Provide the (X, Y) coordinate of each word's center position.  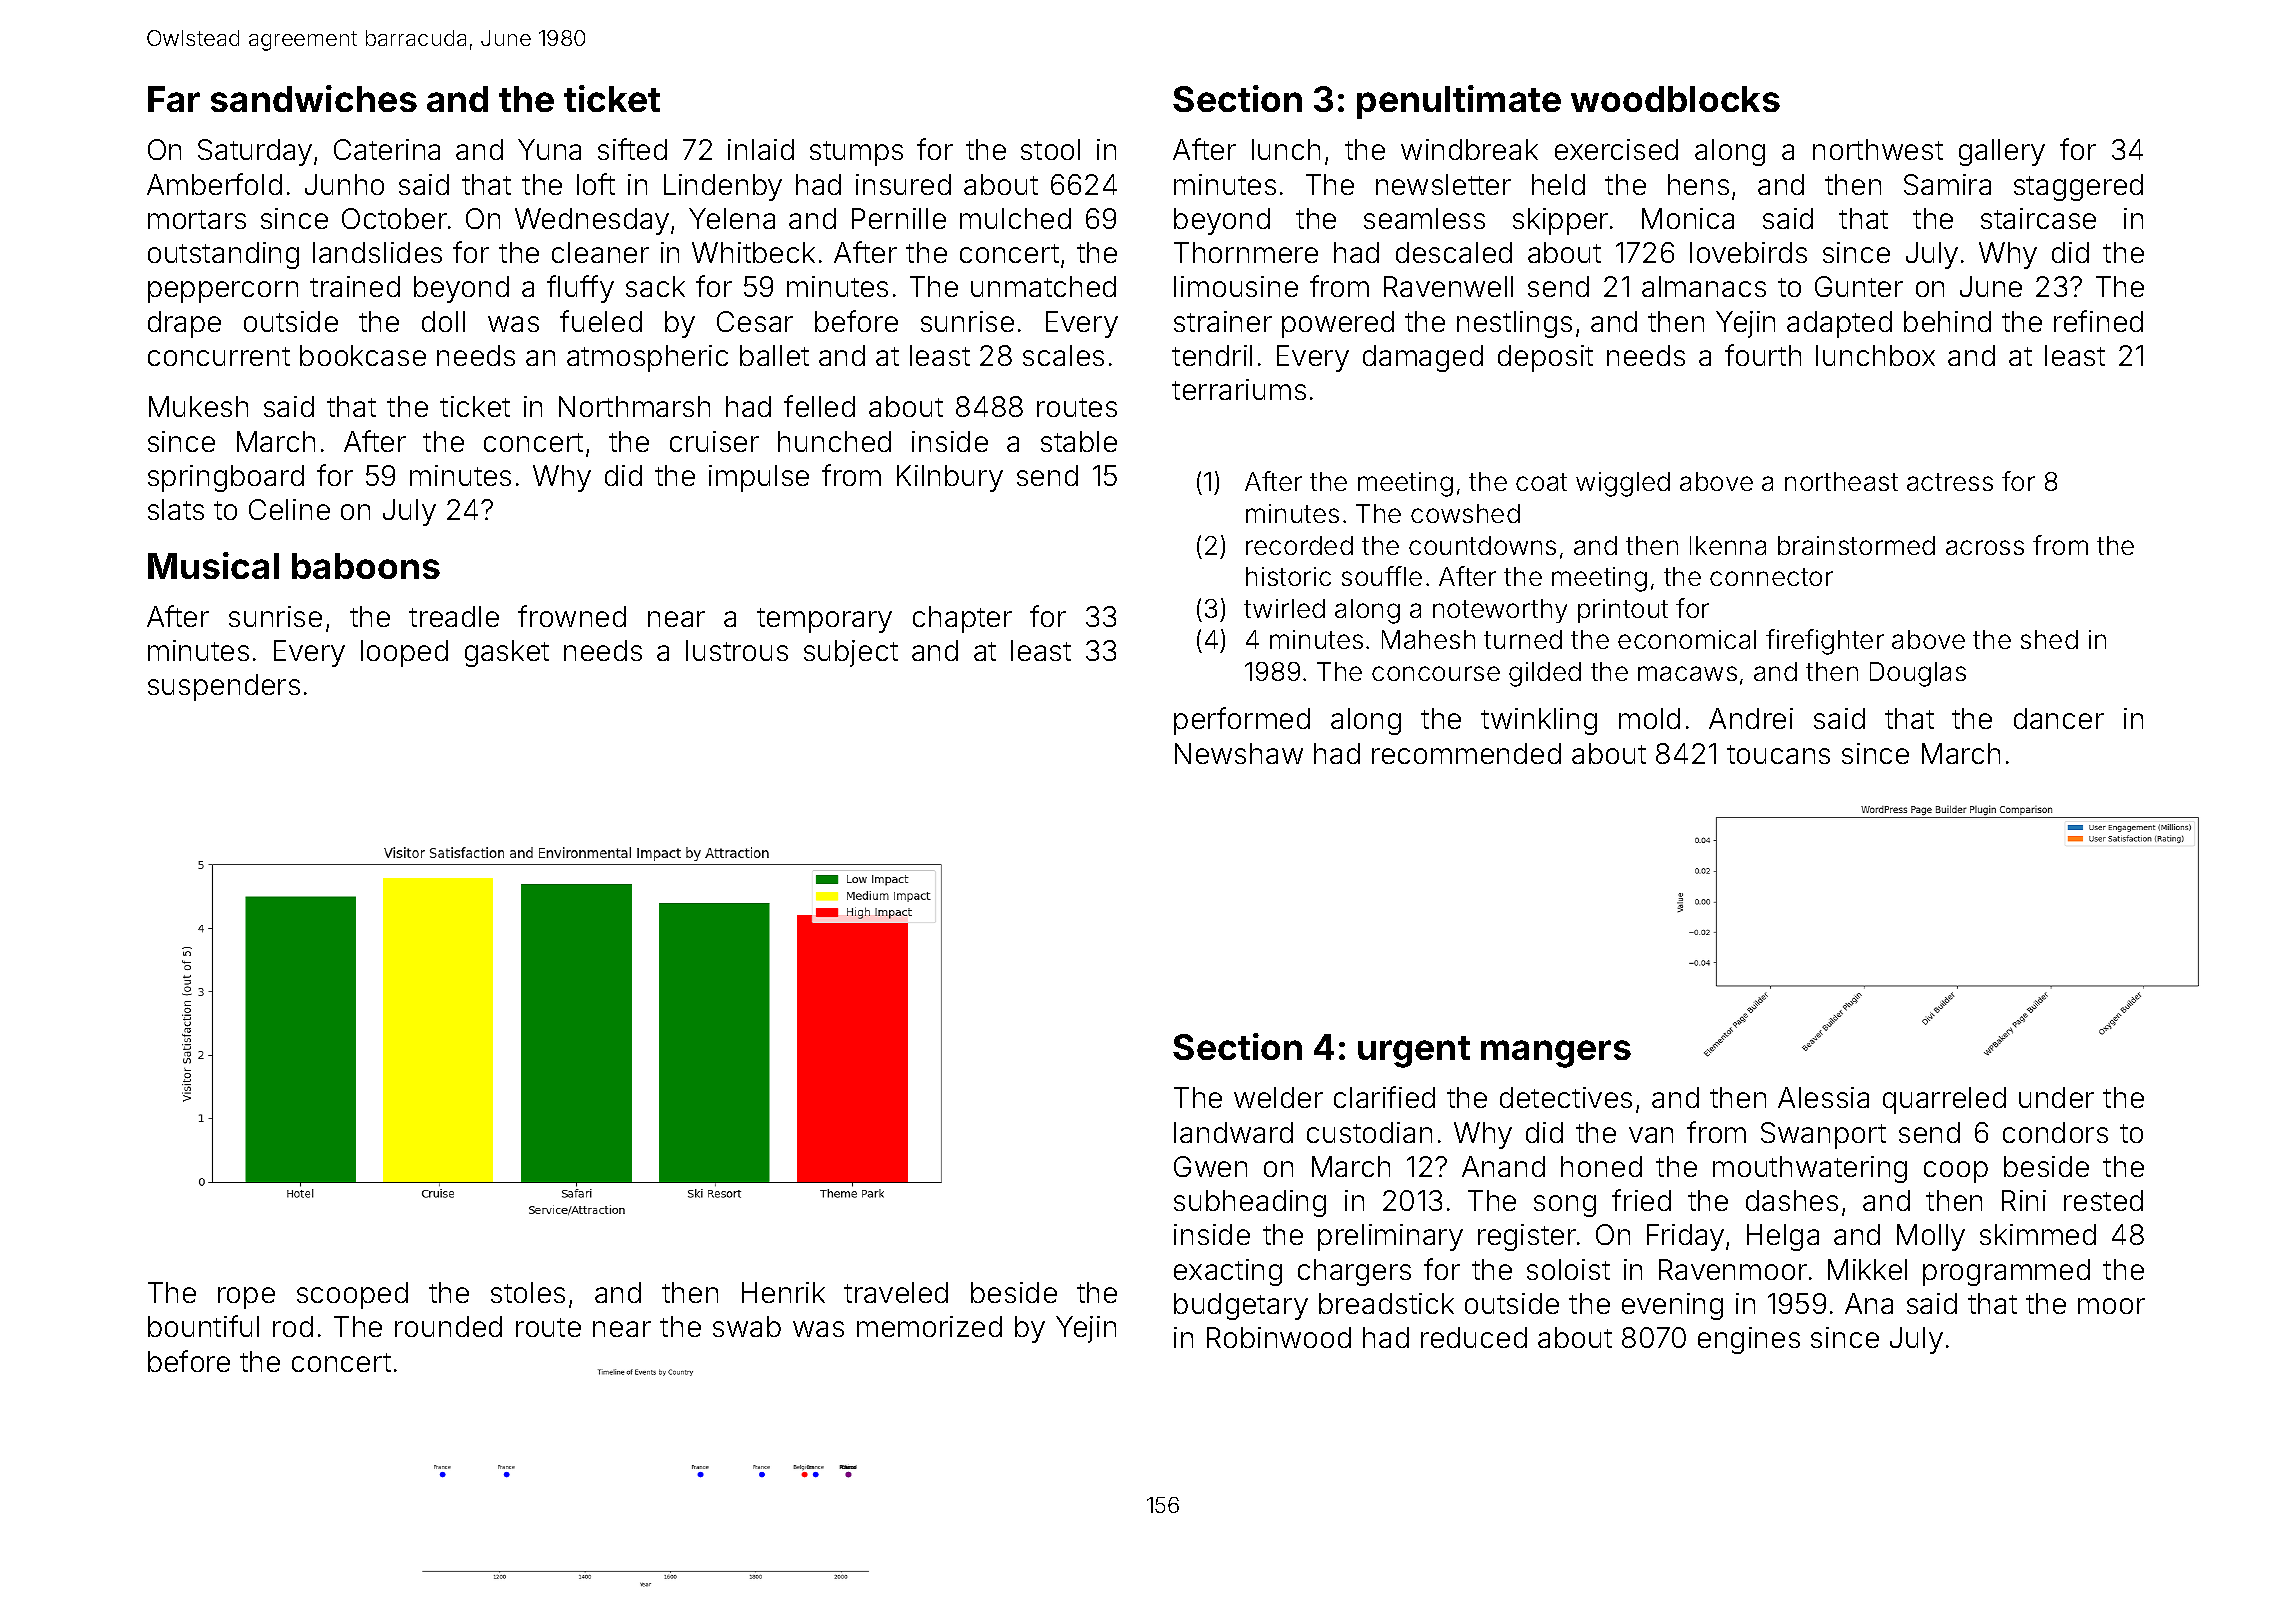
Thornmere (1246, 252)
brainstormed (1856, 545)
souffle (1382, 576)
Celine (289, 509)
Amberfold (214, 184)
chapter (962, 619)
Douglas (1918, 674)
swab (747, 1326)
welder (1278, 1097)
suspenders (224, 687)
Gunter (1859, 286)
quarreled (1944, 1100)
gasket (507, 653)
